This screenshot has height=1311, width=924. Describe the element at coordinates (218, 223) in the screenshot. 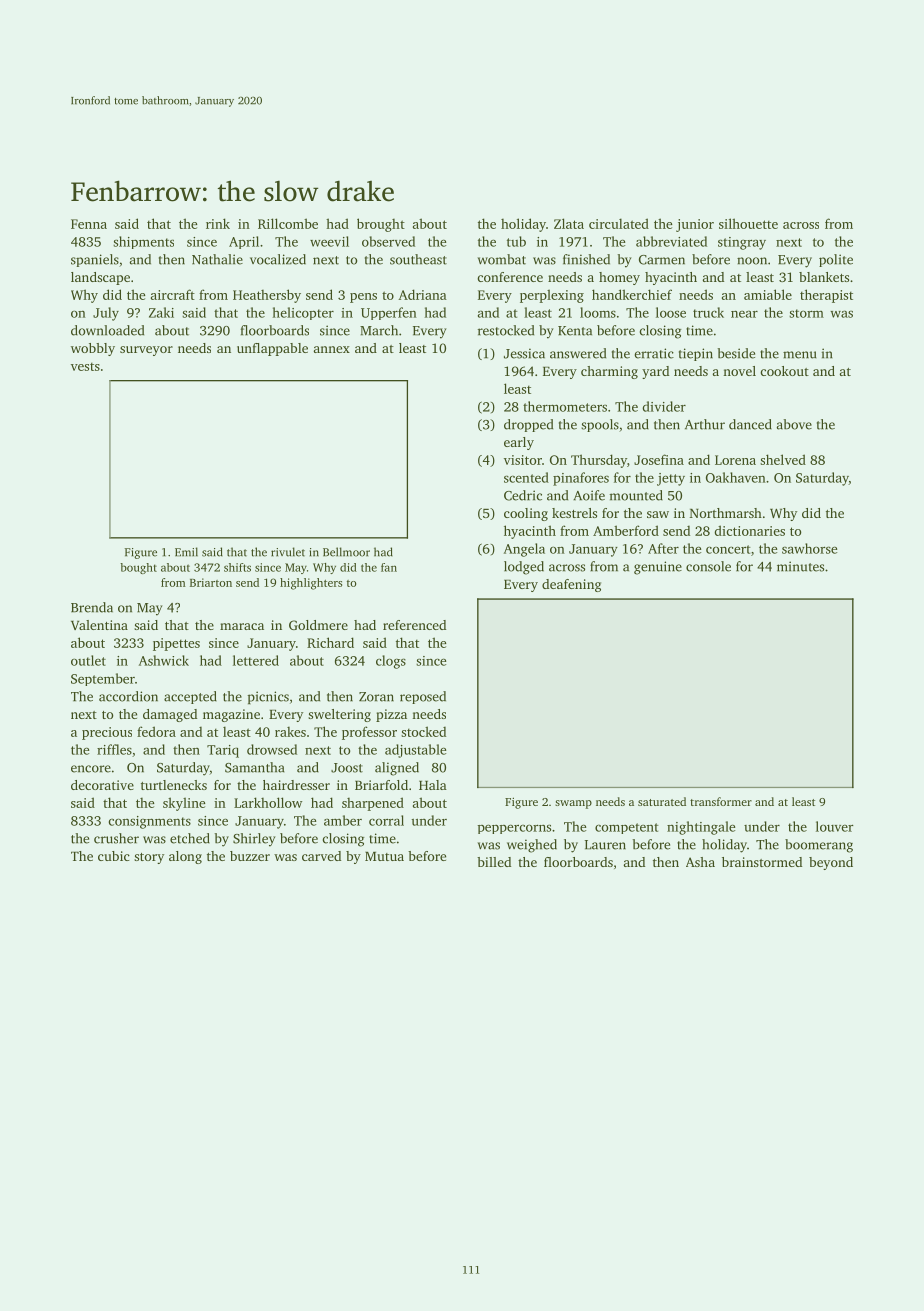

I see `rink` at that location.
